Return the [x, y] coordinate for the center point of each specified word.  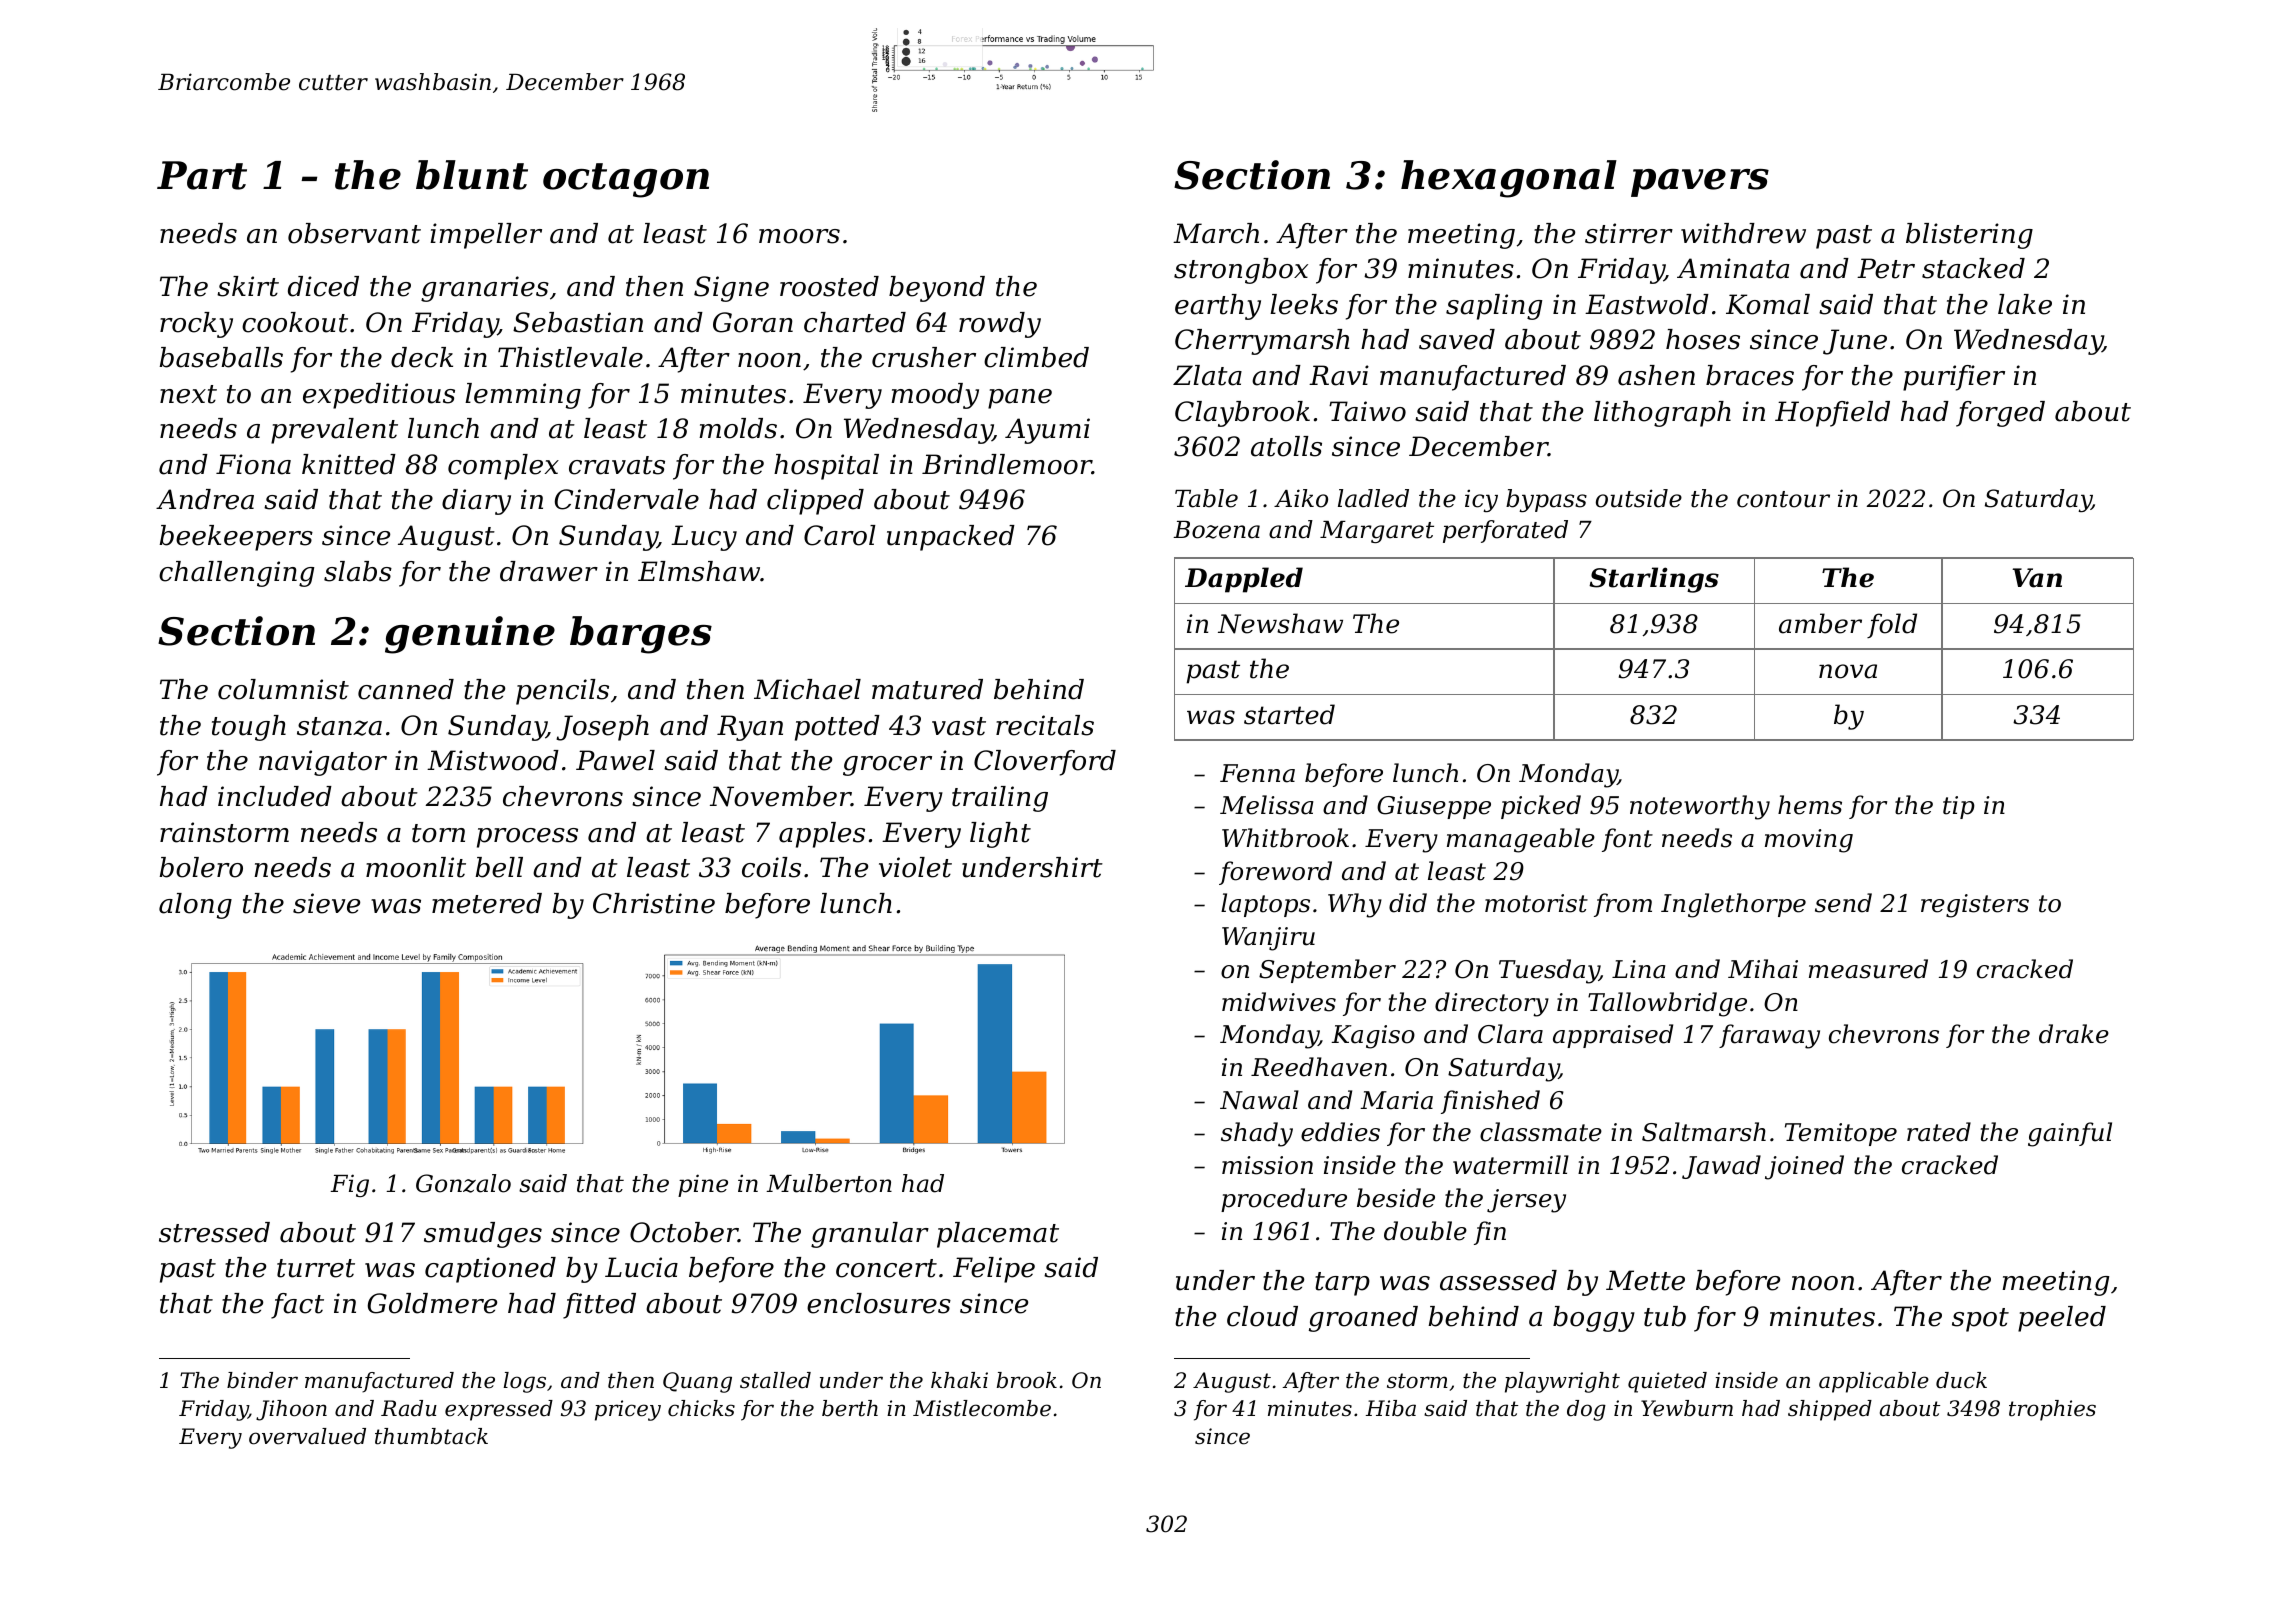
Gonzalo [463, 1183]
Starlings [1654, 580]
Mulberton [829, 1183]
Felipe [994, 1270]
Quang [697, 1382]
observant [354, 233]
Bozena [1216, 530]
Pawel [615, 760]
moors [799, 236]
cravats [617, 465]
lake [2025, 304]
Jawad [1721, 1167]
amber [1820, 623]
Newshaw [1280, 623]
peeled [2062, 1319]
